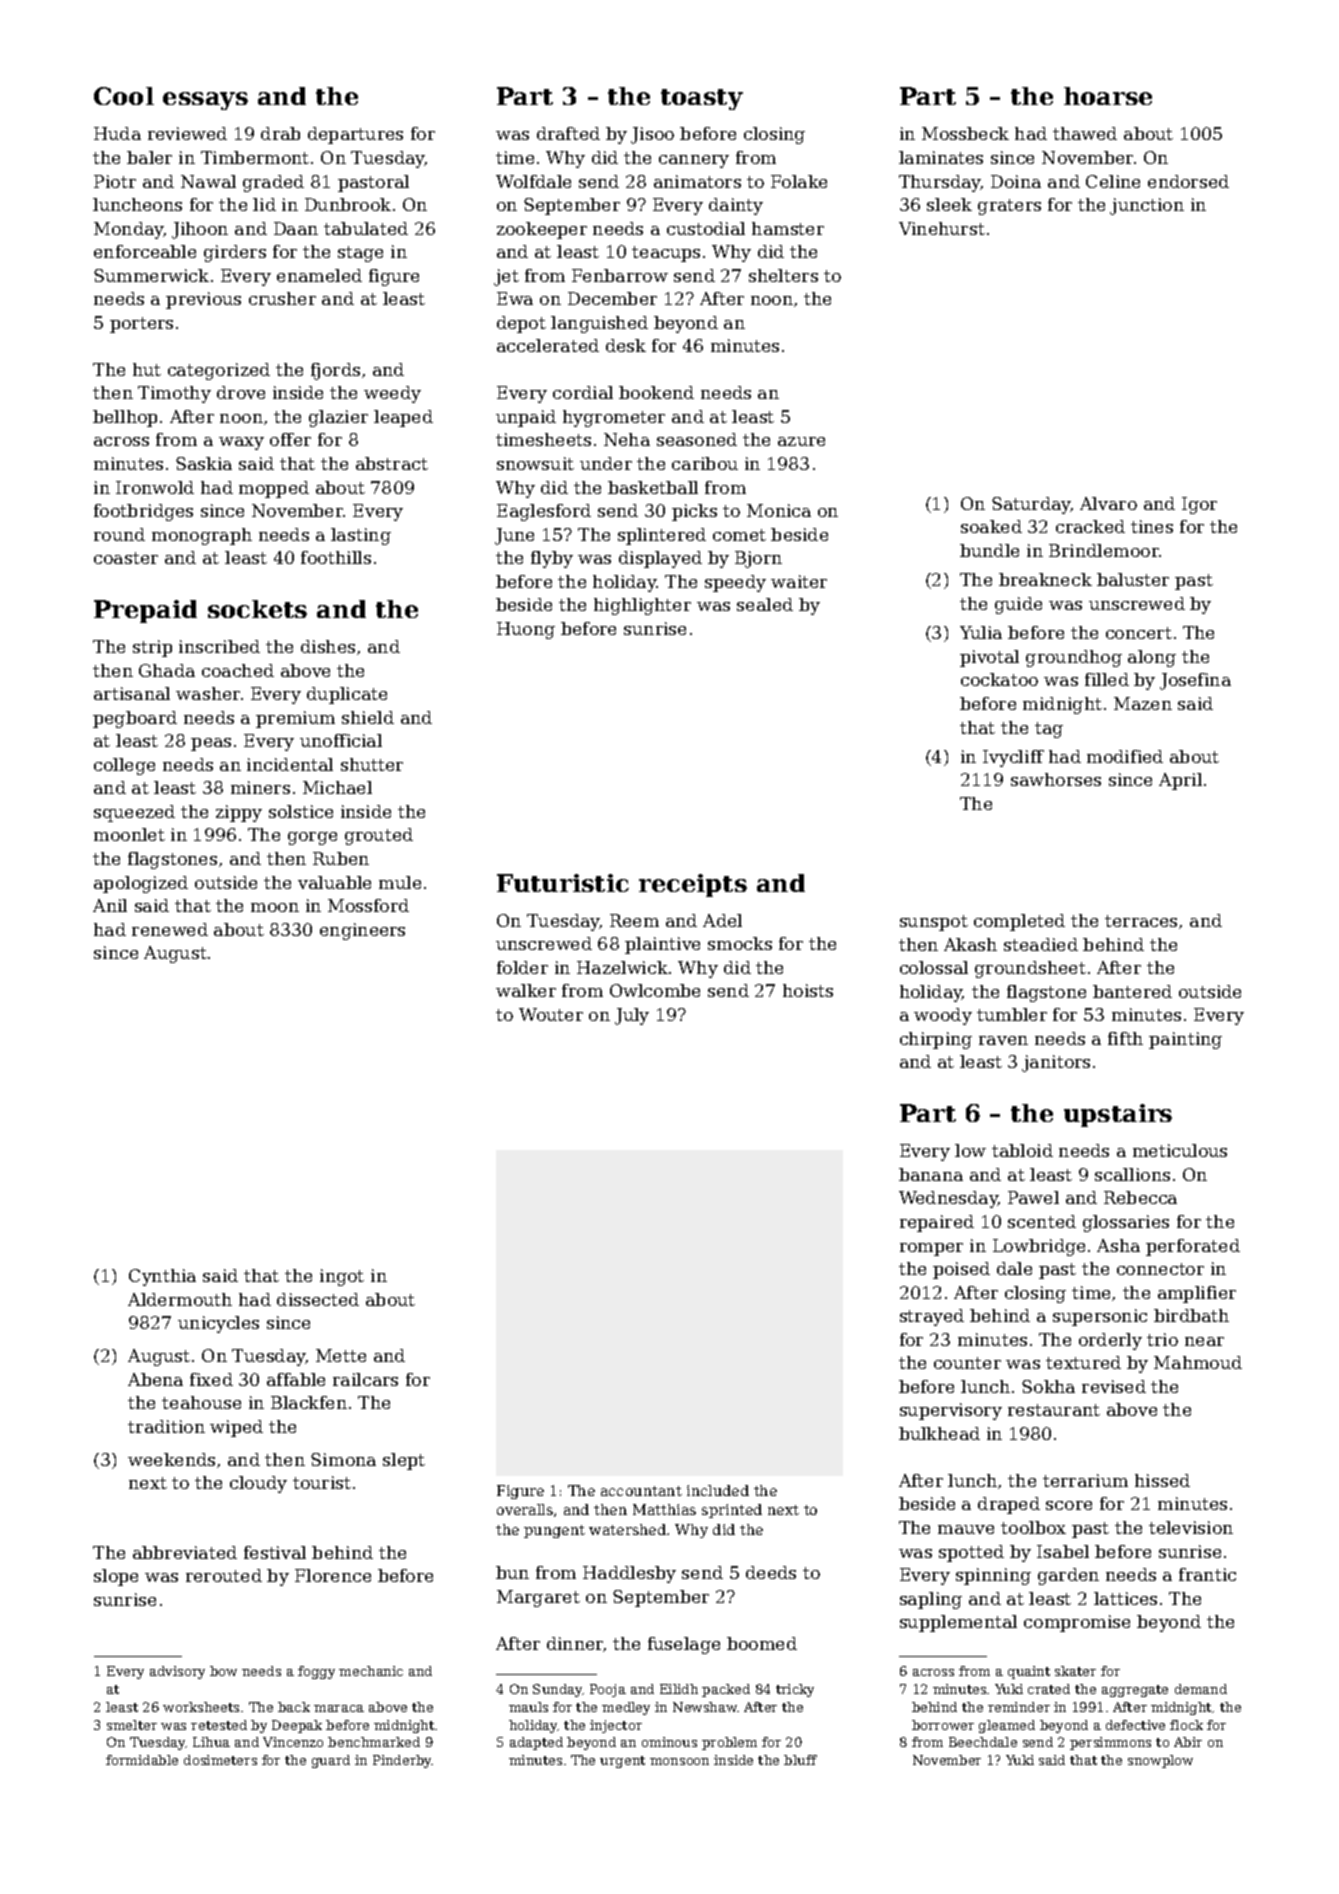 The width and height of the screenshot is (1339, 1894). Describe the element at coordinates (991, 526) in the screenshot. I see `soaked` at that location.
